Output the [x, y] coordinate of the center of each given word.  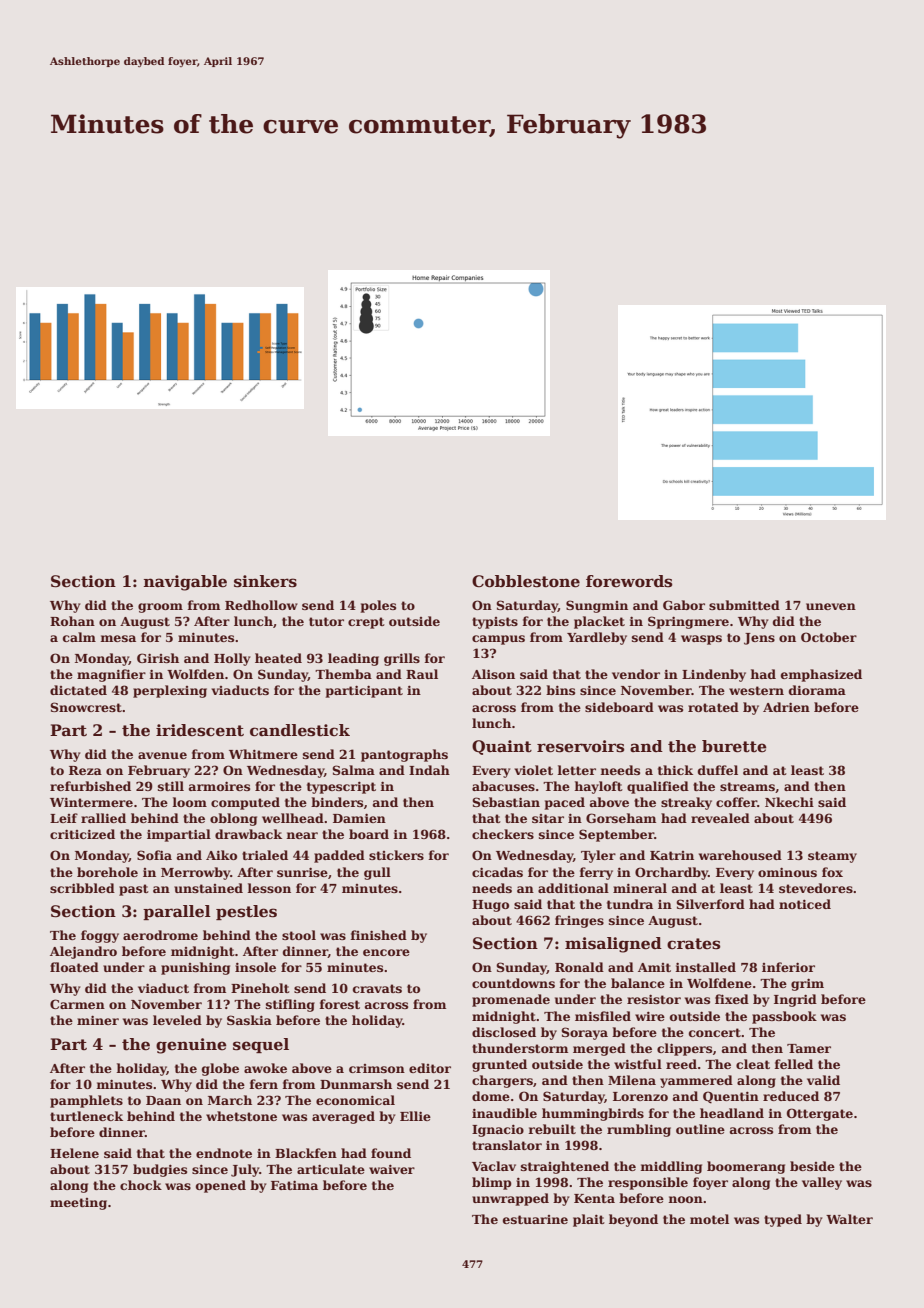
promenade [511, 1000]
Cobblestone [526, 581]
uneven [831, 606]
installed [705, 967]
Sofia [154, 855]
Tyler [598, 856]
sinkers [265, 581]
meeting [78, 1204]
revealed [720, 818]
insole [255, 967]
